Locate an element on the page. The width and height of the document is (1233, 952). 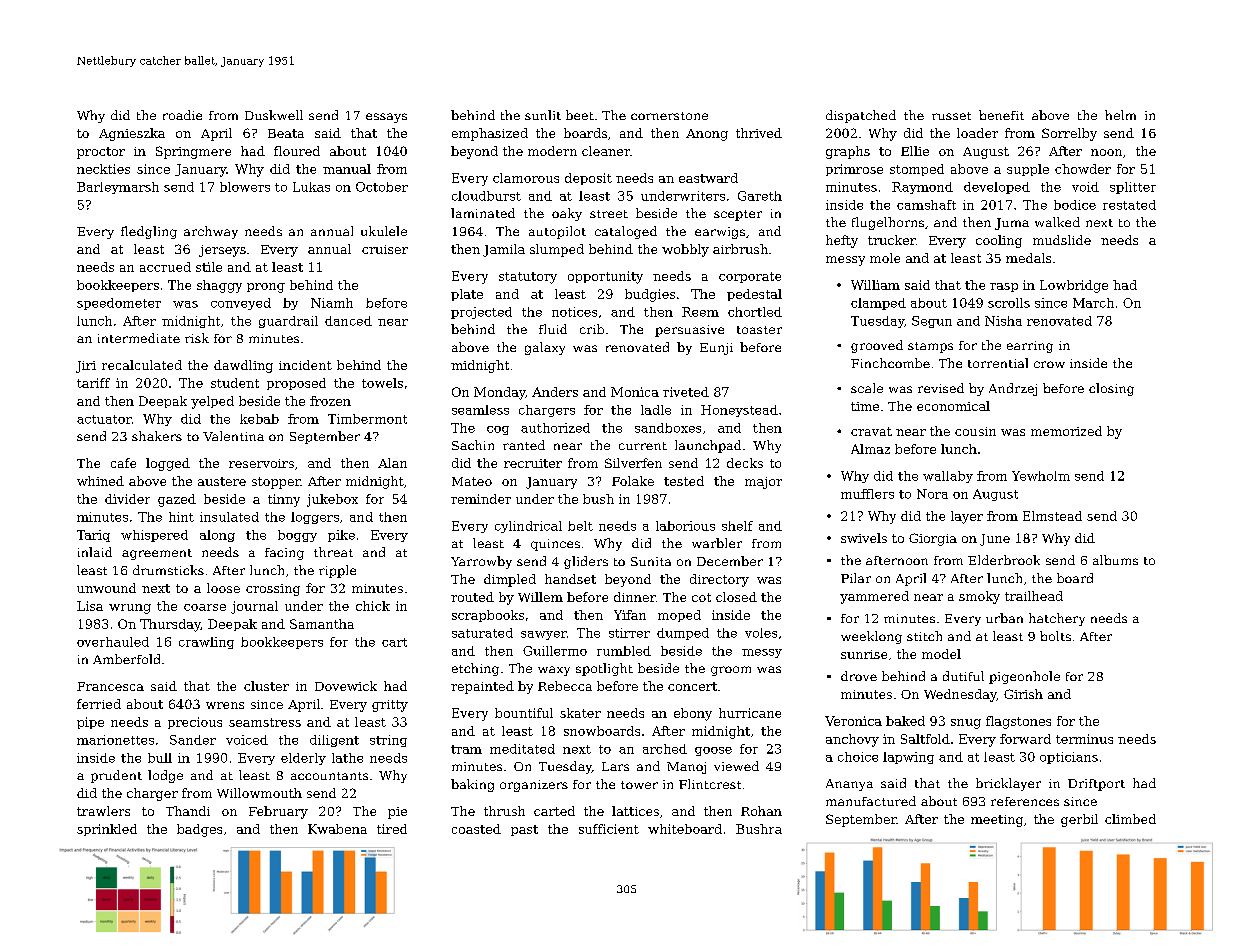
trawlers is located at coordinates (103, 811).
